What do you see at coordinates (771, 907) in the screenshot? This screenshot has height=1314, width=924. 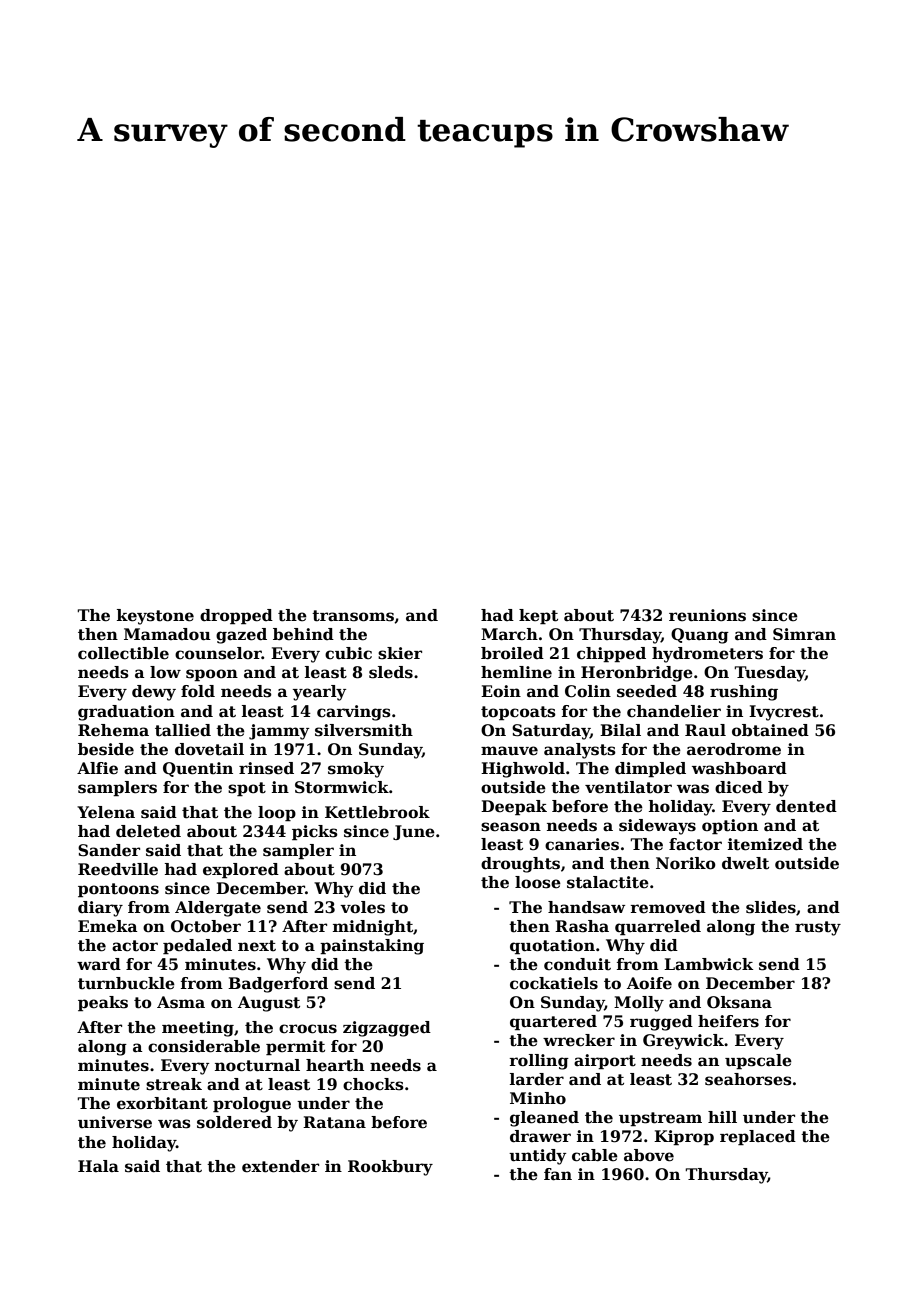 I see `slides` at bounding box center [771, 907].
